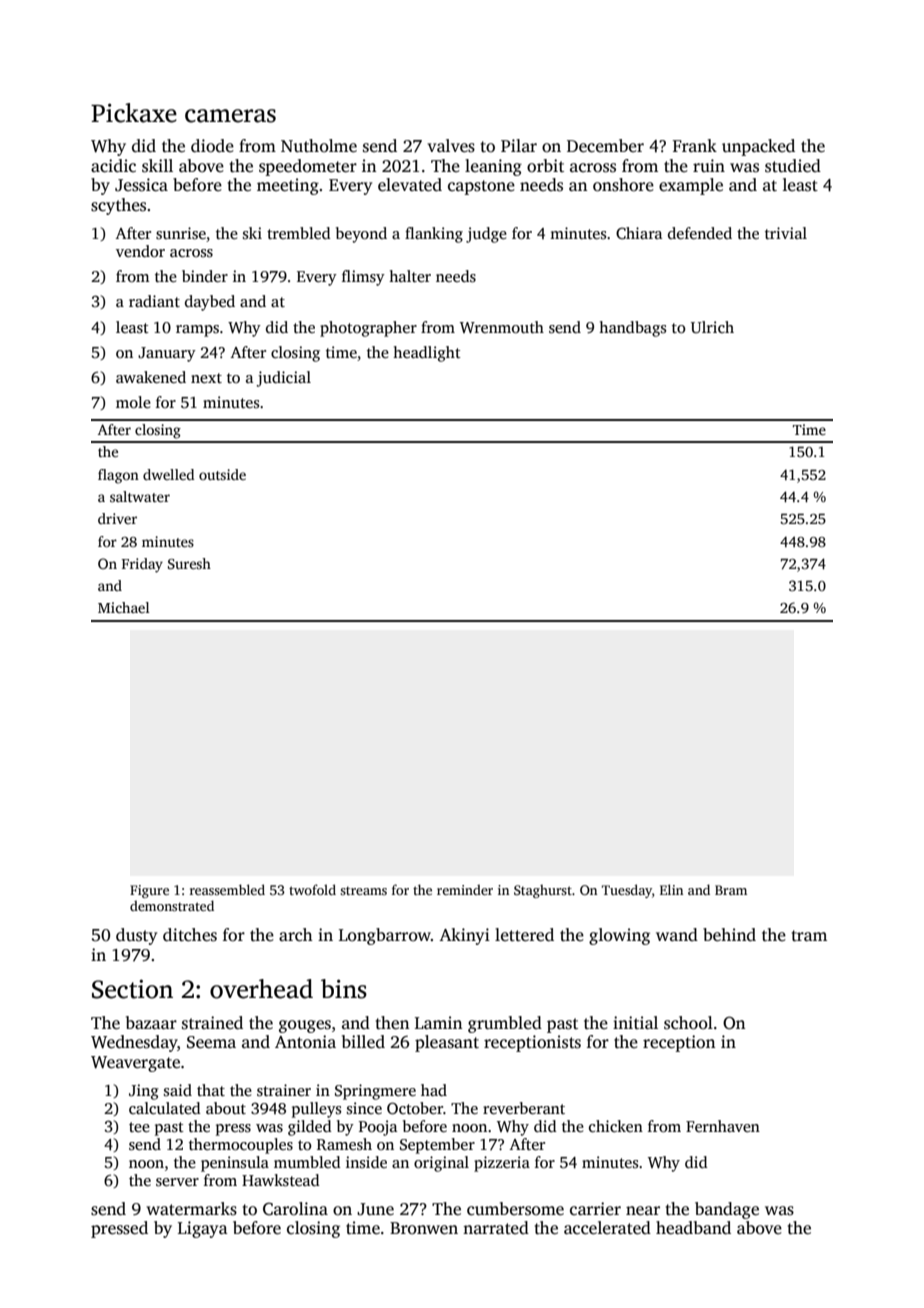  What do you see at coordinates (189, 563) in the screenshot?
I see `Suresh` at bounding box center [189, 563].
